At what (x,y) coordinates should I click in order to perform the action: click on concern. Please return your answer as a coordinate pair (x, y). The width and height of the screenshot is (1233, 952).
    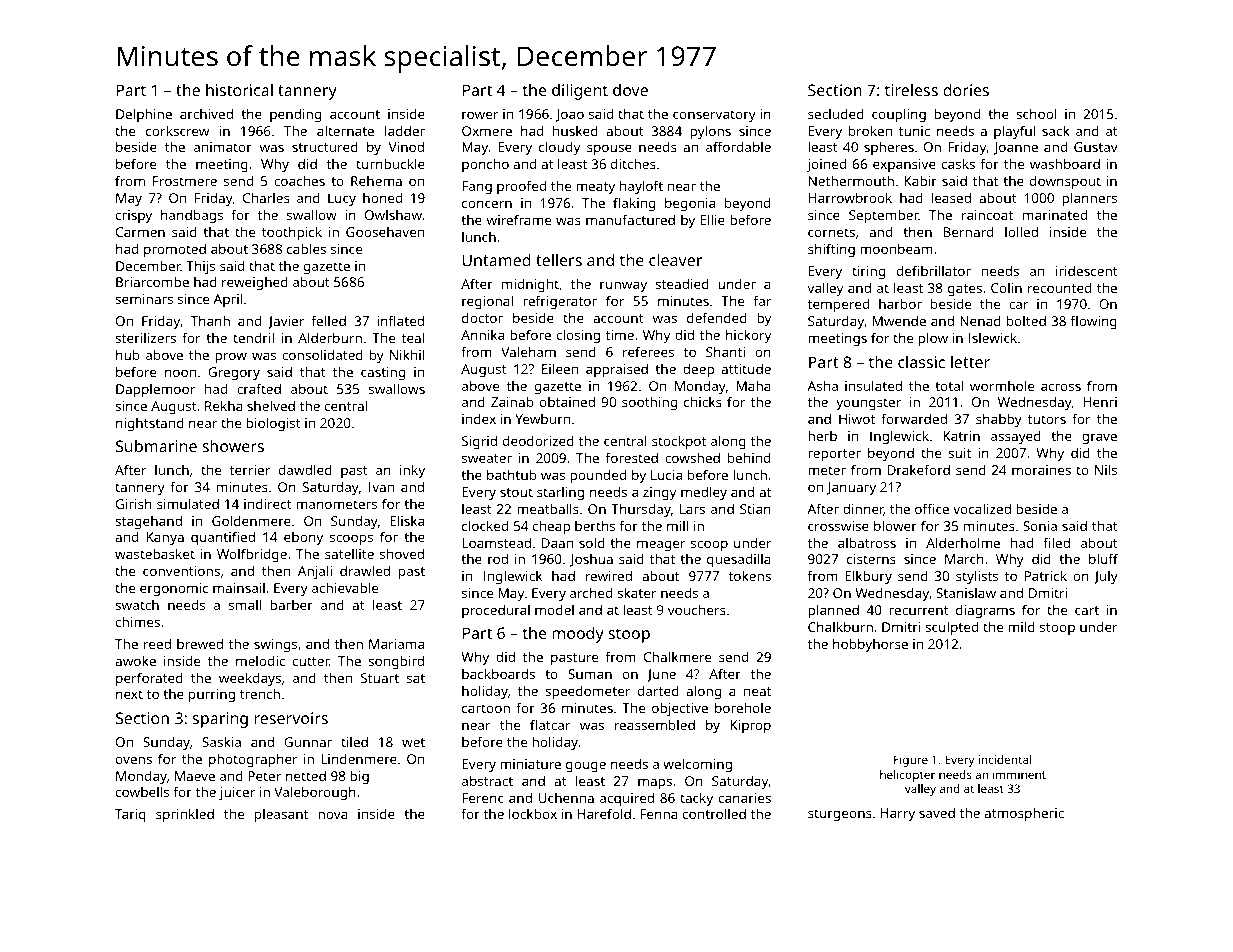
    Looking at the image, I should click on (487, 204).
